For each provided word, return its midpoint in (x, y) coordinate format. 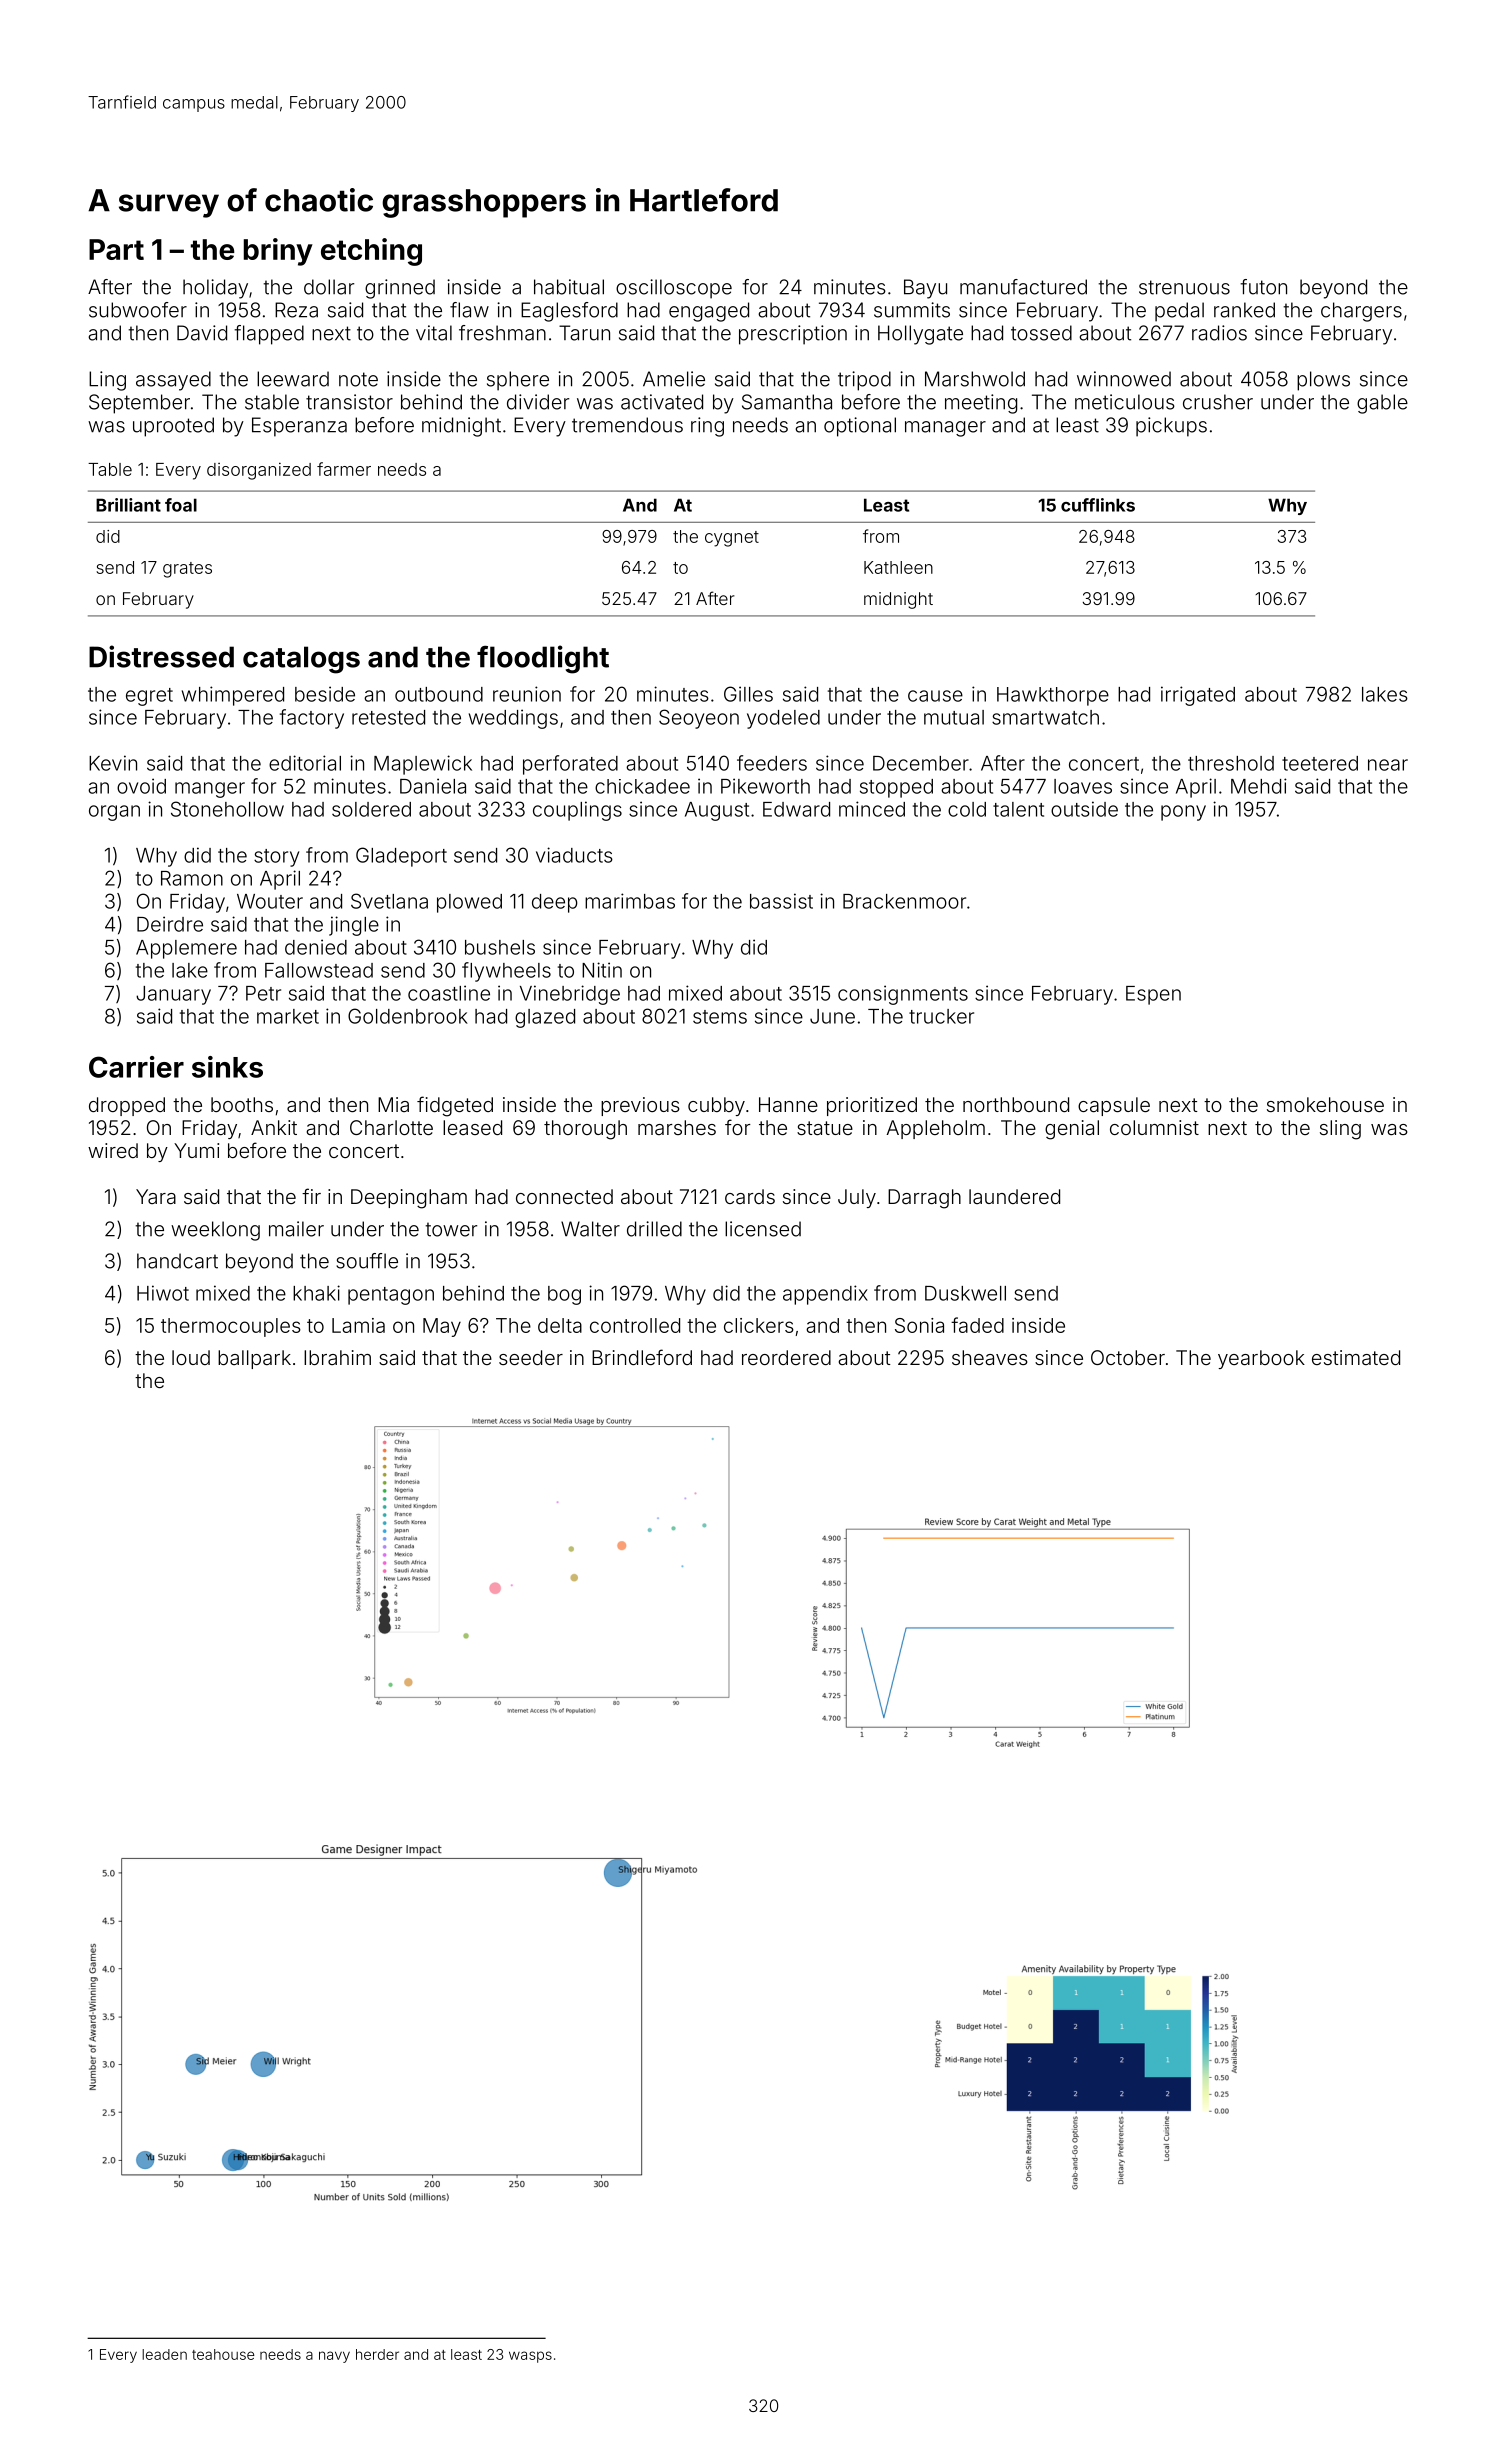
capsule (1114, 1106)
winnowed (1124, 379)
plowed (469, 903)
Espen (1153, 995)
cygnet (732, 539)
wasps (530, 2357)
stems (720, 1017)
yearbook (1261, 1359)
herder (377, 2354)
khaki (316, 1293)
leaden (164, 2354)
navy (334, 2357)
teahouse (223, 2354)
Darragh (924, 1199)
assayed (173, 381)
